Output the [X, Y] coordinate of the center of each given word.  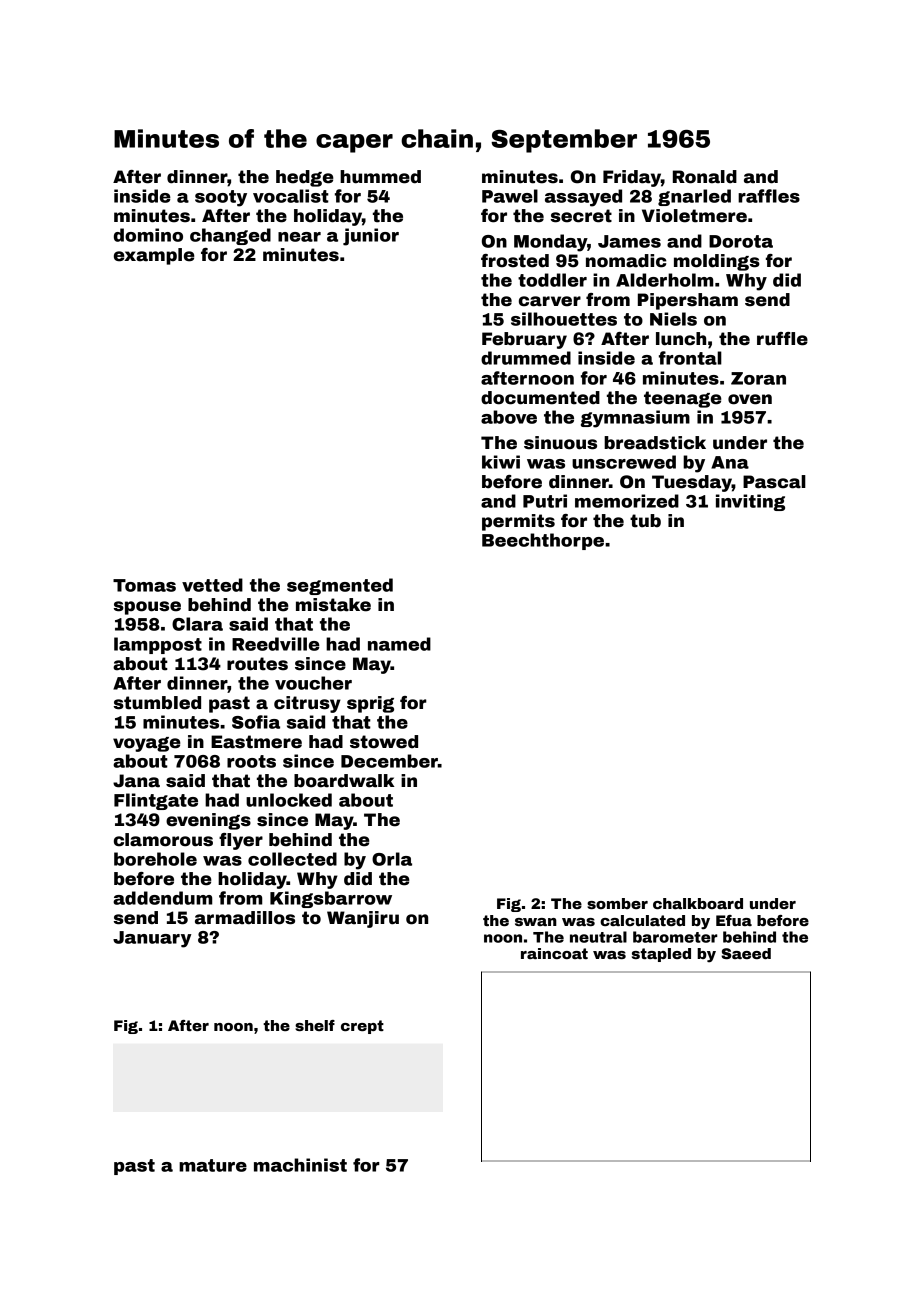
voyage [146, 744]
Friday [632, 178]
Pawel [510, 196]
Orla [392, 859]
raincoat [554, 953]
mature [213, 1165]
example [154, 256]
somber [617, 903]
